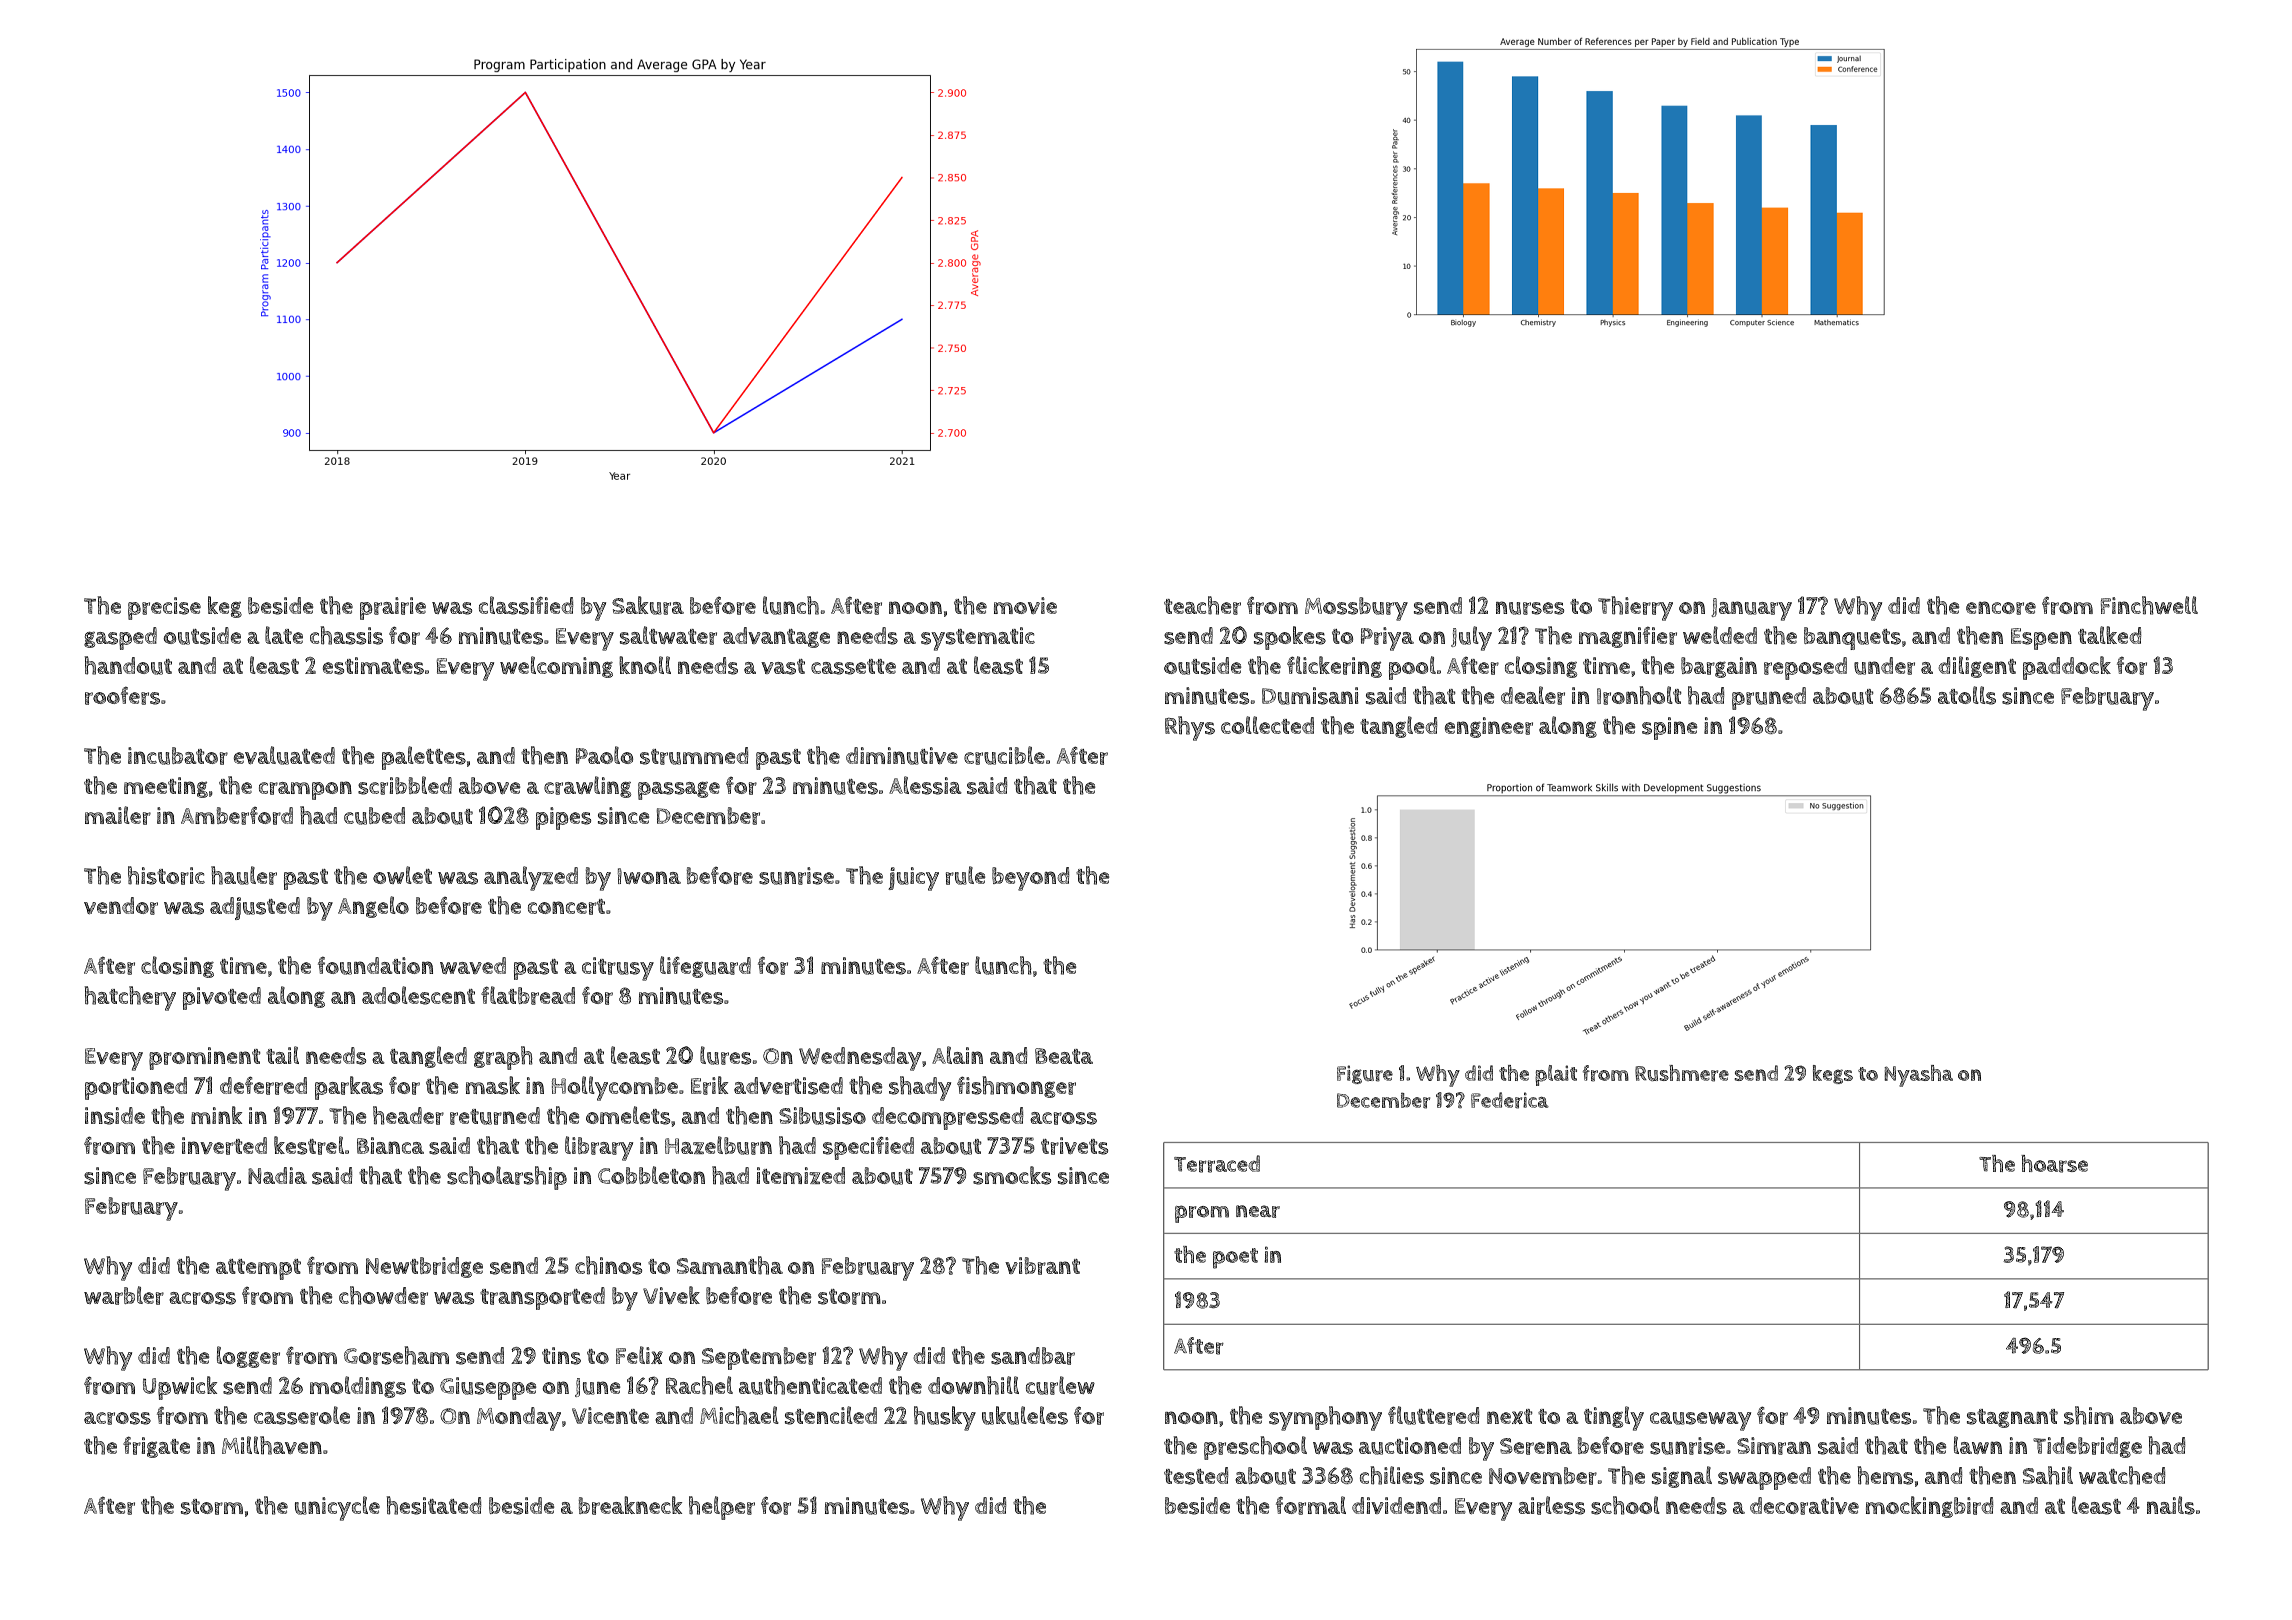  I want to click on scholarship, so click(507, 1178).
